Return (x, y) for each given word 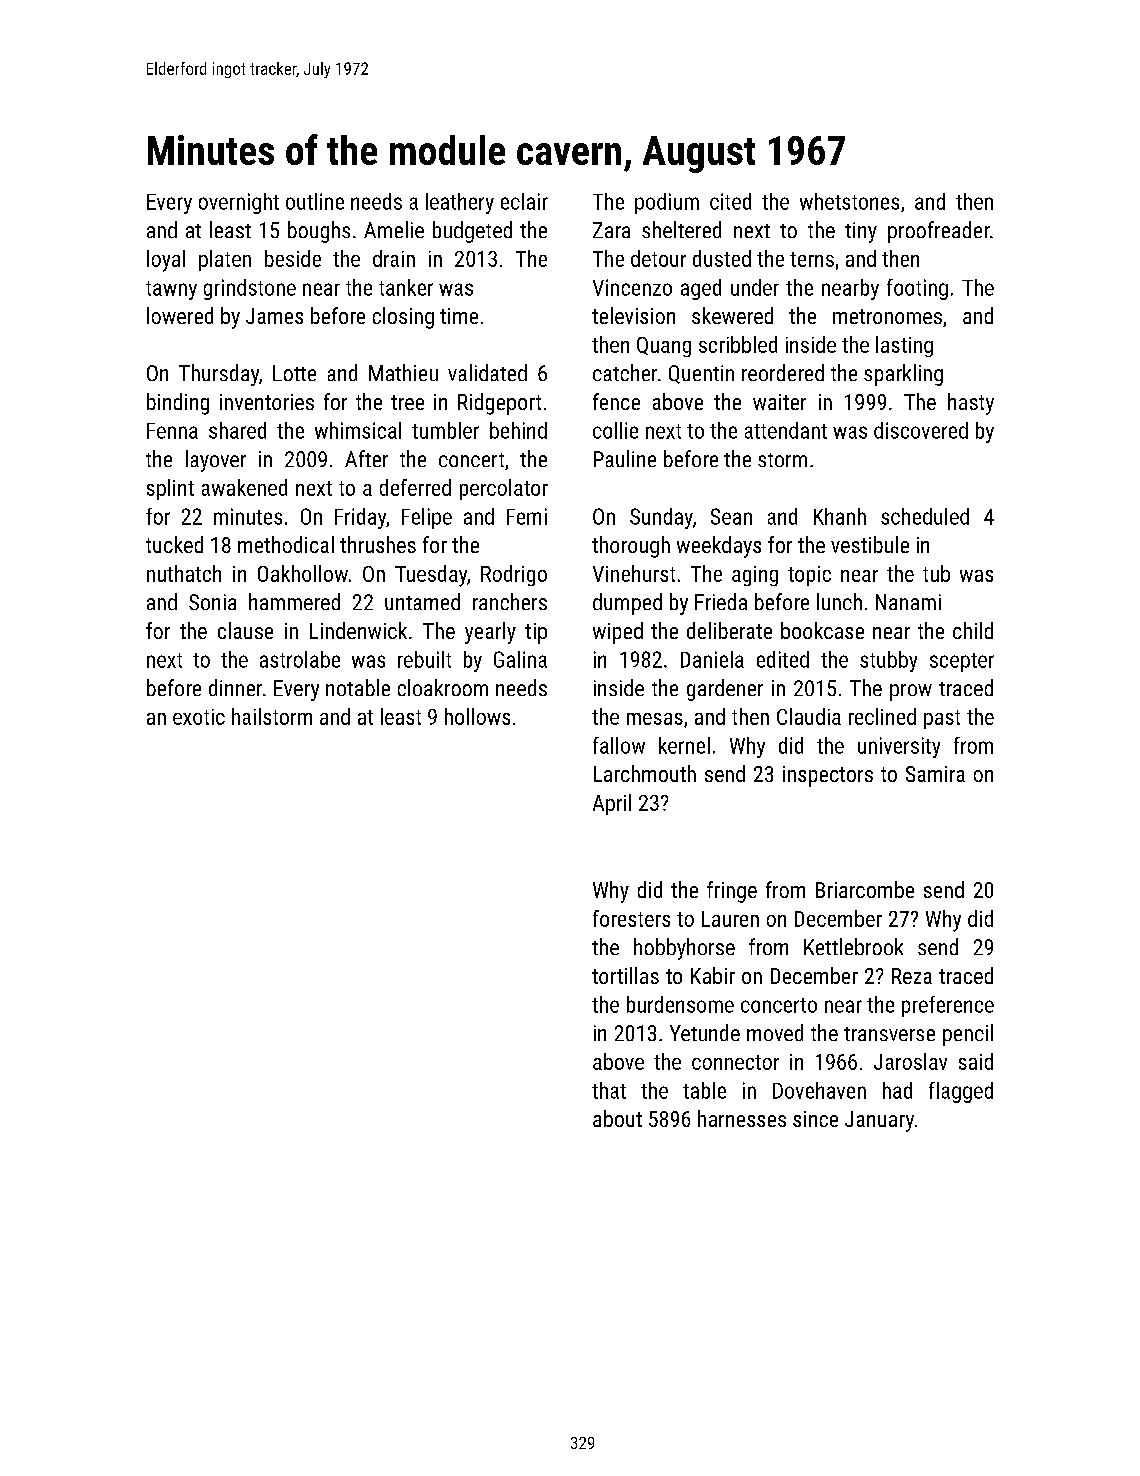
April (612, 804)
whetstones (849, 201)
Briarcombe (865, 889)
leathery (460, 203)
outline (315, 201)
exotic (199, 717)
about (617, 1118)
